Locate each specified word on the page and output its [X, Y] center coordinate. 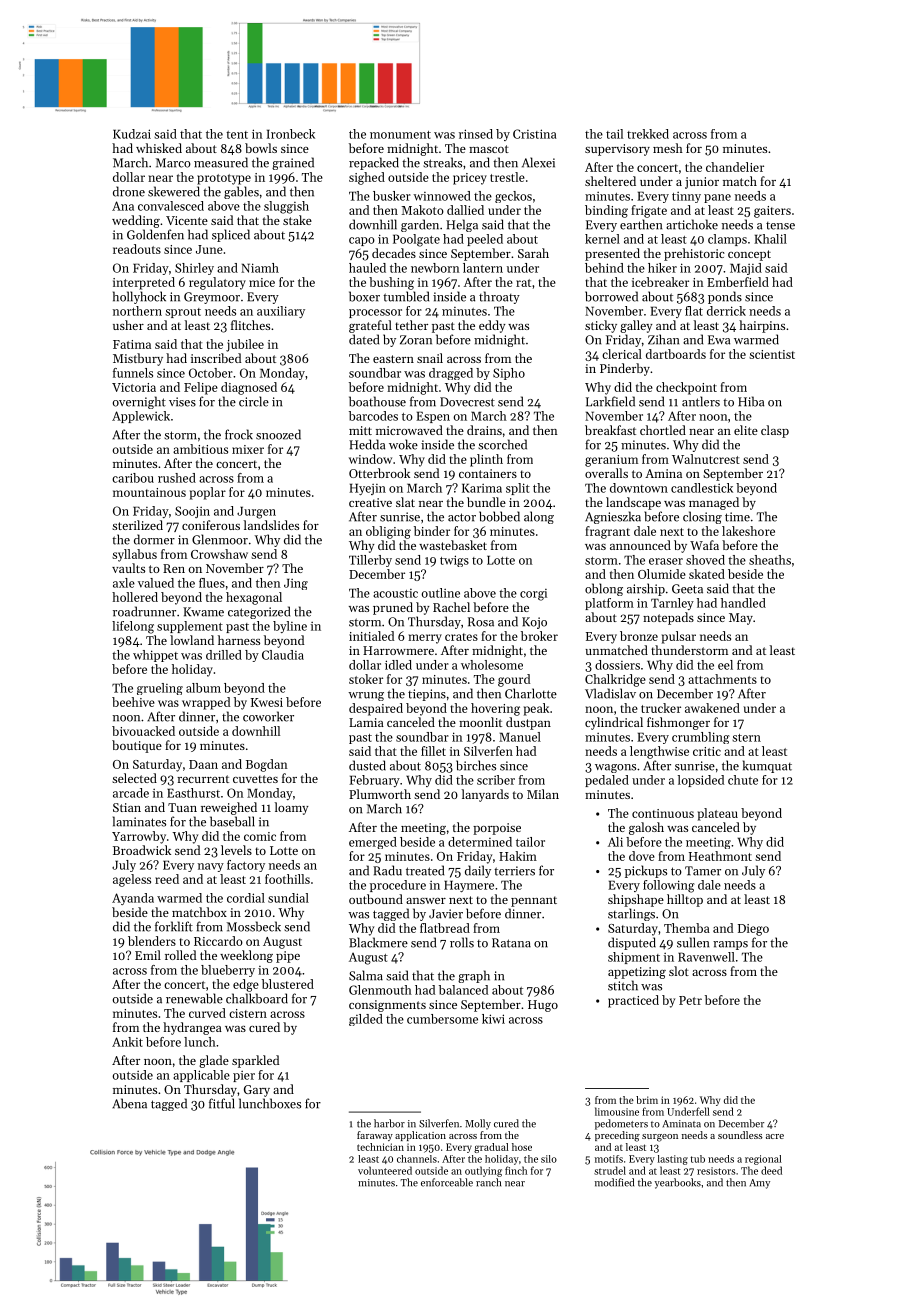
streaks [442, 162]
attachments [722, 679]
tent [237, 135]
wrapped [206, 703]
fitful [222, 1103]
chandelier [735, 167]
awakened [712, 708]
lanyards [485, 795]
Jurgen [256, 512]
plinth [486, 460]
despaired [376, 709]
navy [211, 867]
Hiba [751, 401]
